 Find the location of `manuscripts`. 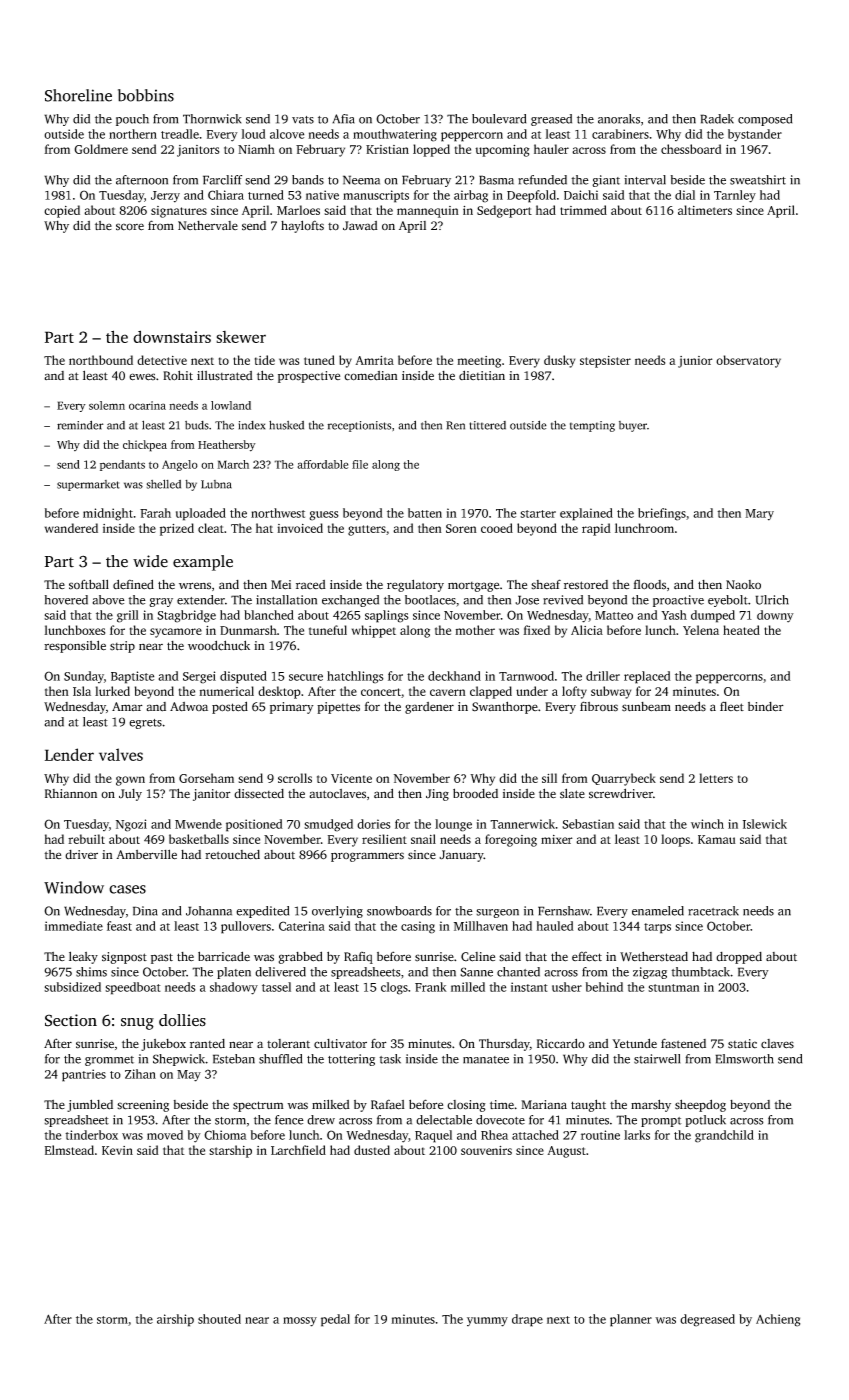

manuscripts is located at coordinates (376, 196).
